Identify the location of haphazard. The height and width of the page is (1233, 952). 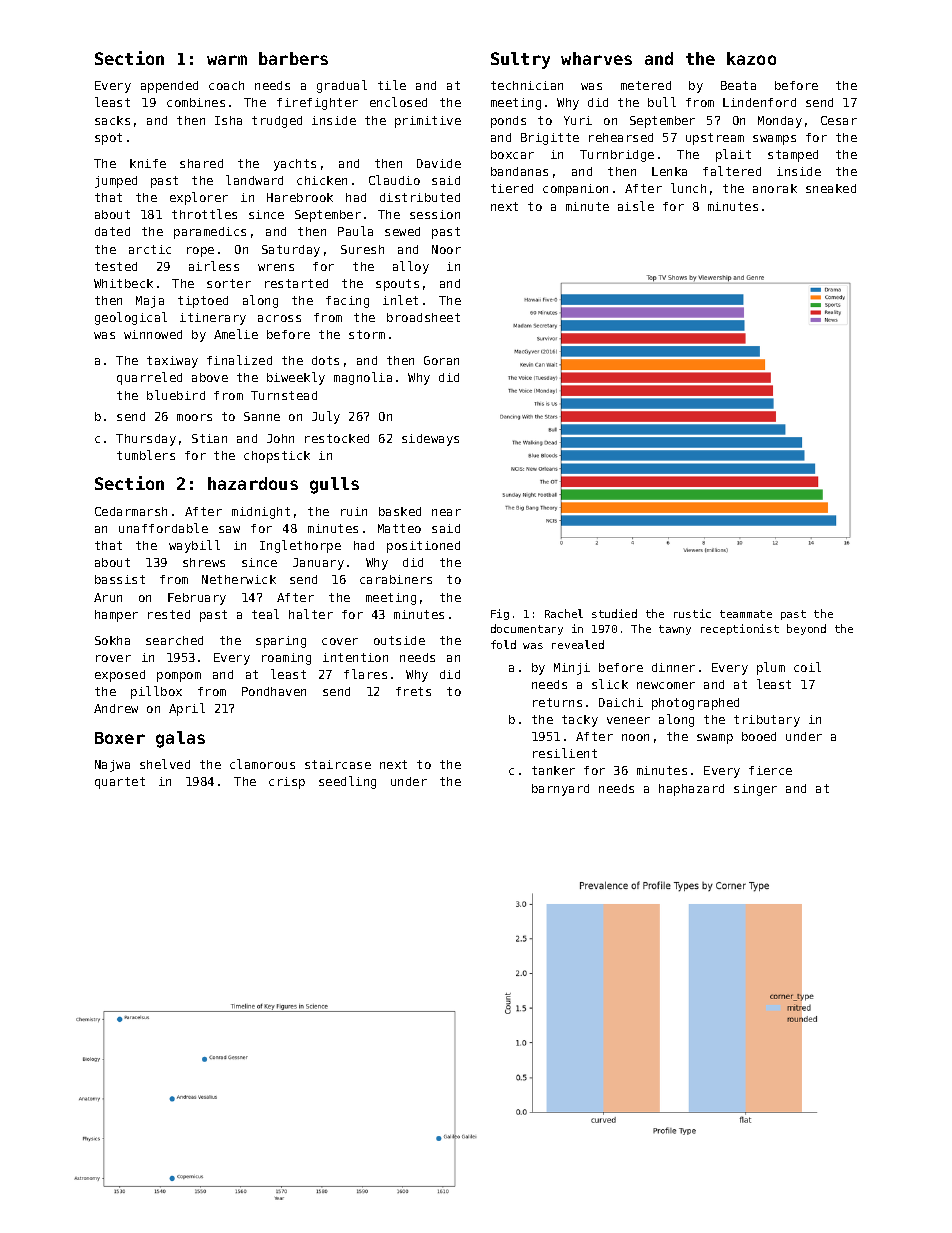
(691, 790).
